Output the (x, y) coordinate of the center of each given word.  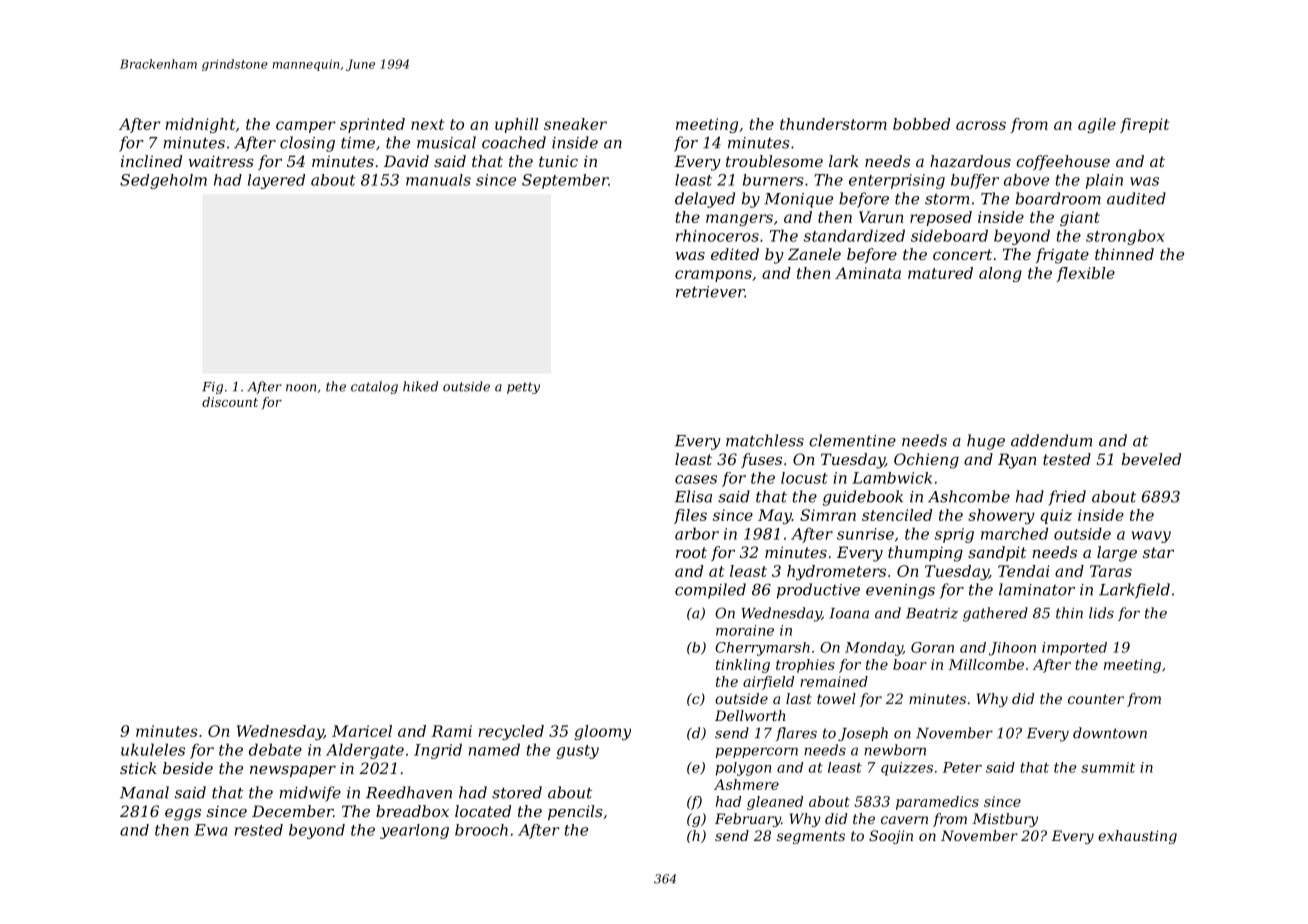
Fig (212, 388)
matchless (765, 440)
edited (735, 254)
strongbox (1125, 237)
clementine (852, 440)
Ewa (211, 830)
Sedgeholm (163, 181)
